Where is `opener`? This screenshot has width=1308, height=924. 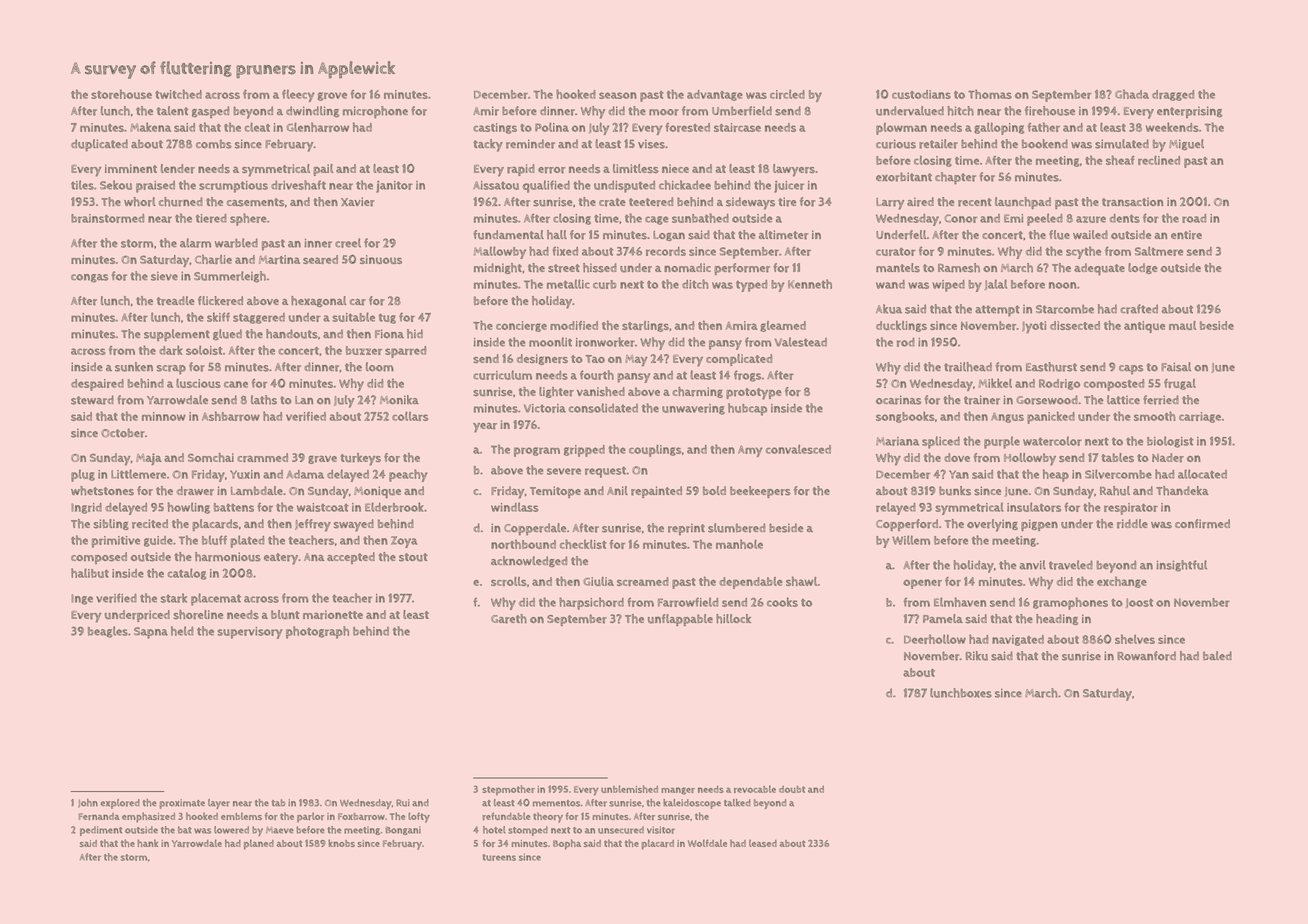 opener is located at coordinates (922, 584).
